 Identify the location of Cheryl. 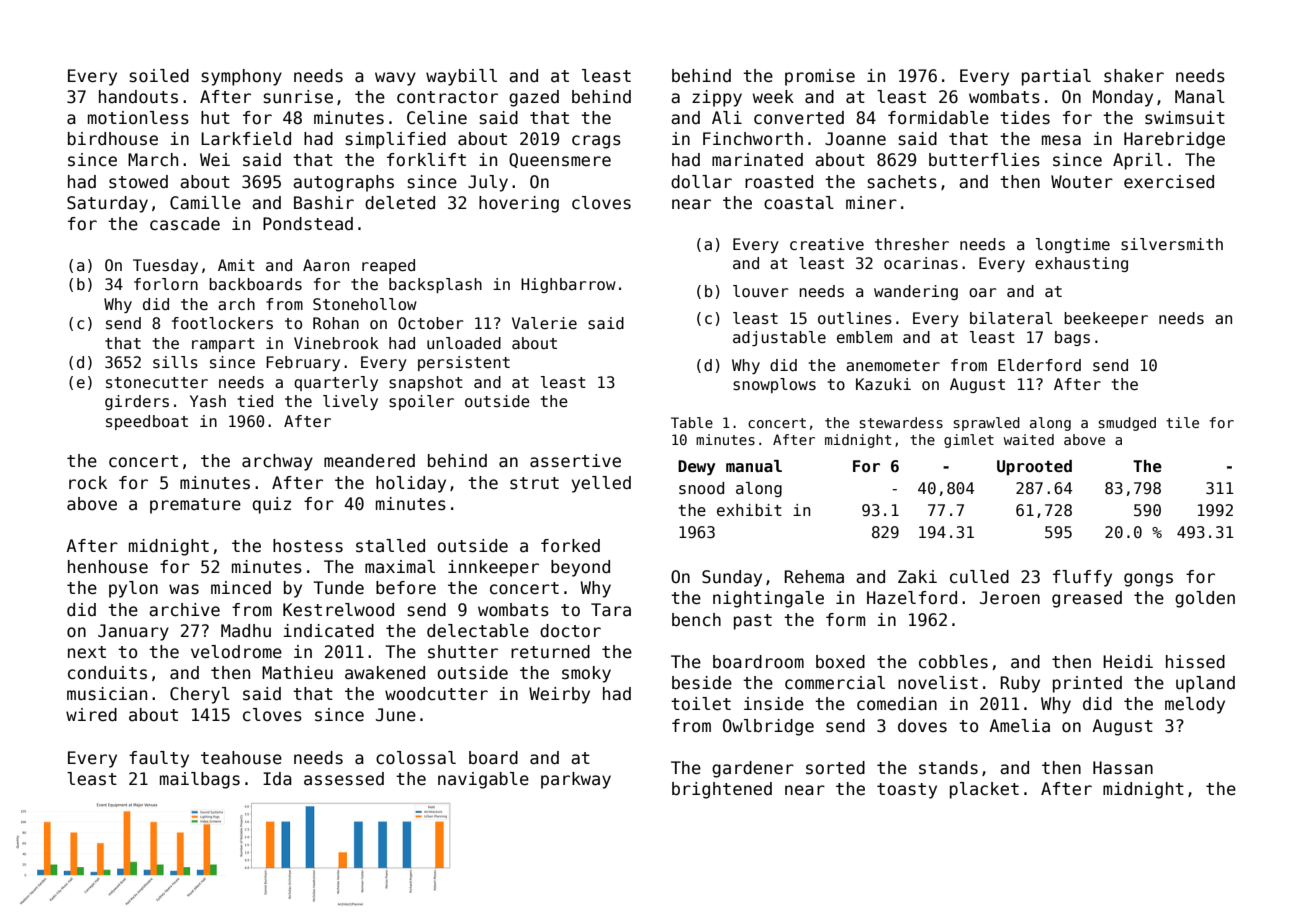
(200, 695).
